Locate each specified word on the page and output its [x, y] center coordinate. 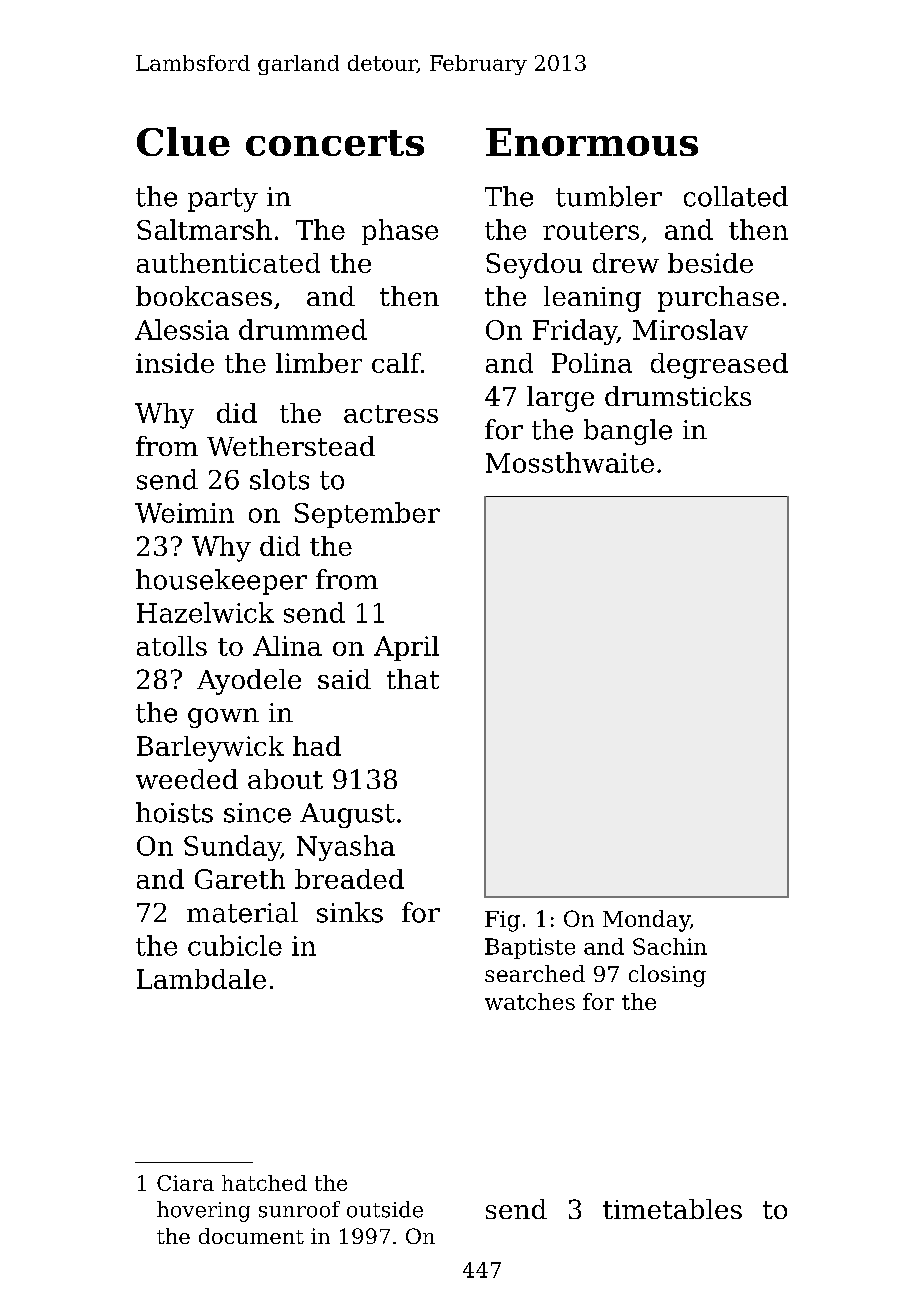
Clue [183, 141]
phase [400, 232]
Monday [646, 921]
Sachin [670, 946]
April [406, 648]
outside [385, 1209]
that [413, 679]
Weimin [184, 513]
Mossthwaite [570, 462]
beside [710, 263]
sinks [350, 912]
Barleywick [210, 749]
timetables [672, 1209]
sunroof [299, 1209]
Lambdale [201, 979]
